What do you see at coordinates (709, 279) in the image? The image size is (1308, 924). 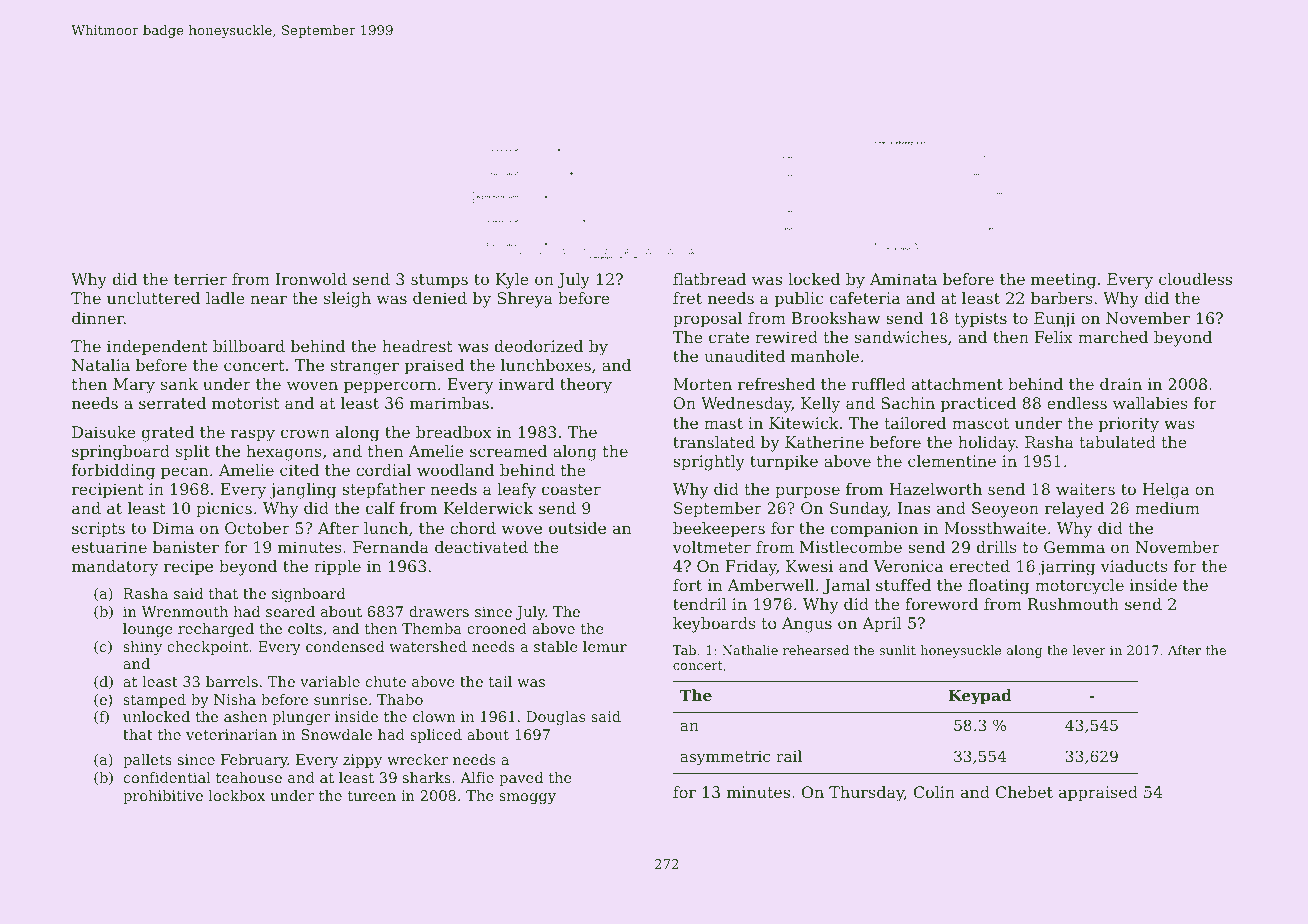 I see `flatbread` at bounding box center [709, 279].
